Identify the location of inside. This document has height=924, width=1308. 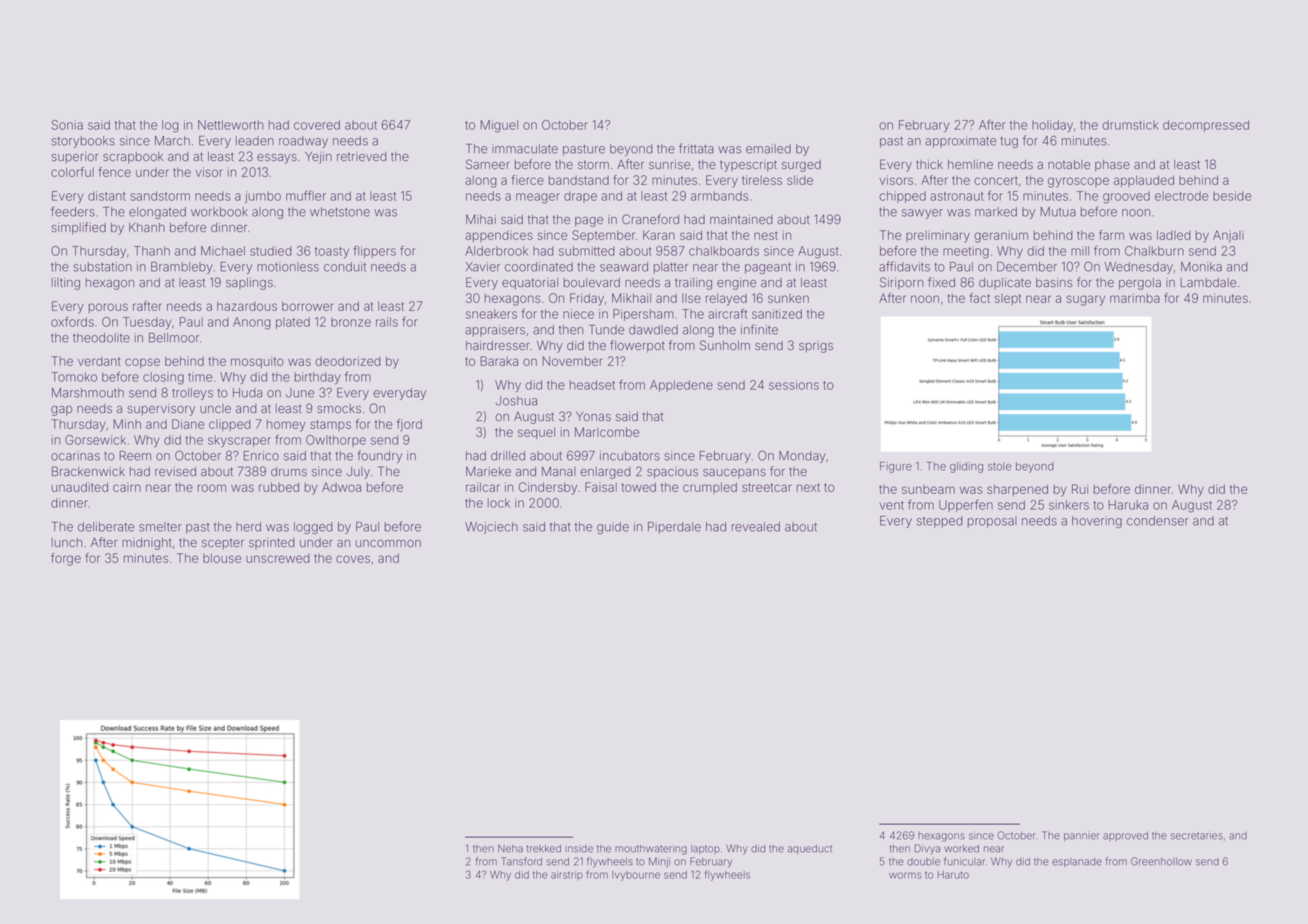
(579, 849).
